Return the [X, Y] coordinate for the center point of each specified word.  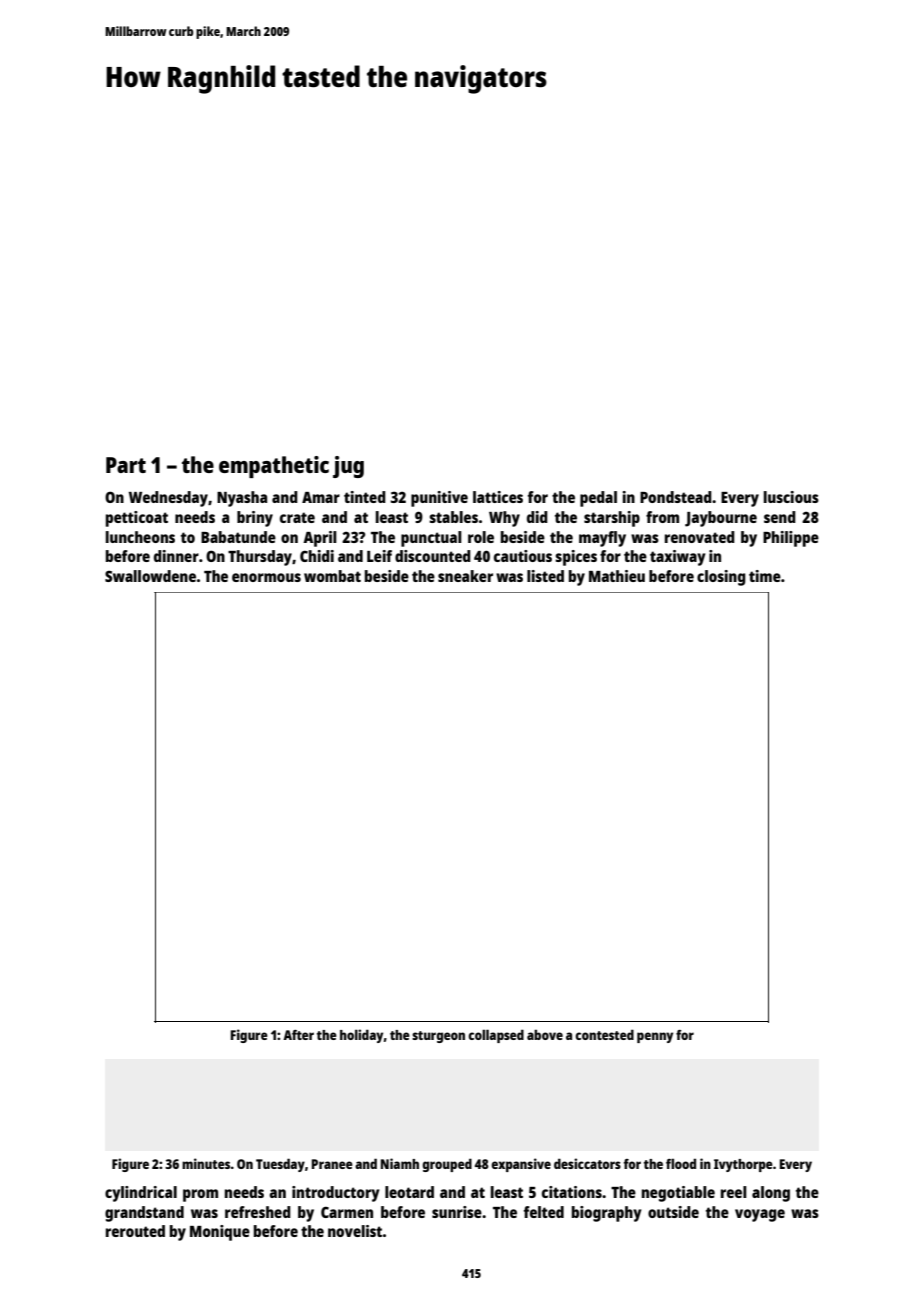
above [545, 1034]
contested [604, 1034]
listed [545, 576]
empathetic [274, 467]
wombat [332, 576]
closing [721, 578]
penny [655, 1037]
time [765, 576]
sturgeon [438, 1037]
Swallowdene [150, 576]
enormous [266, 577]
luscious [791, 497]
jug [348, 467]
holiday [361, 1036]
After [298, 1035]
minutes [206, 1163]
